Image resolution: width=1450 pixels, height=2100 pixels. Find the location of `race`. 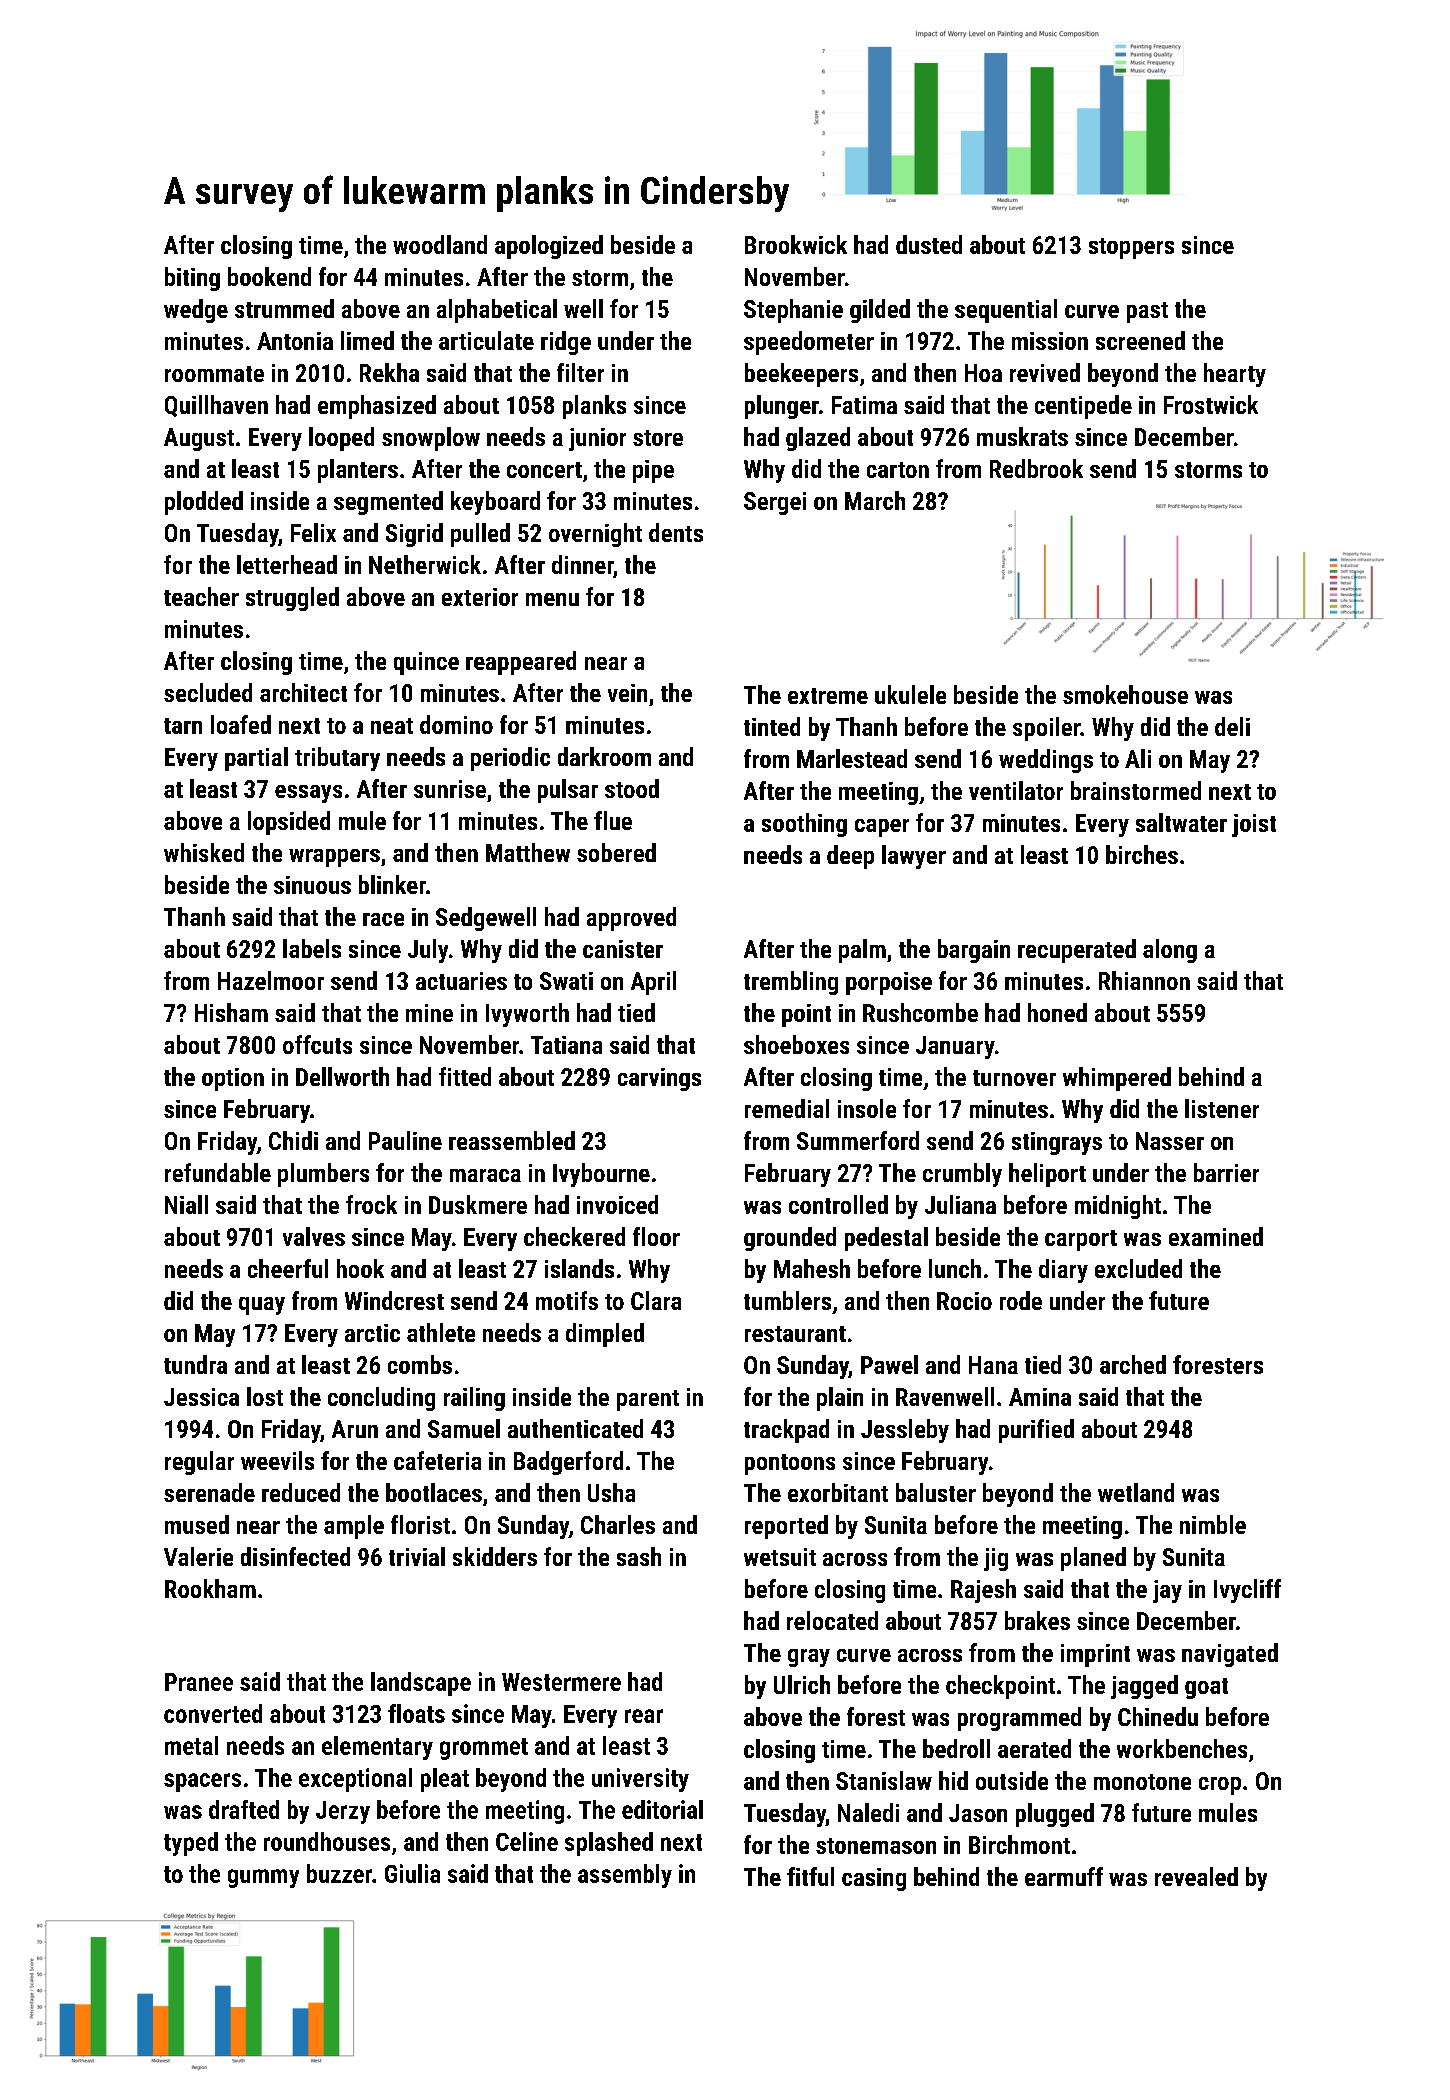

race is located at coordinates (383, 919).
